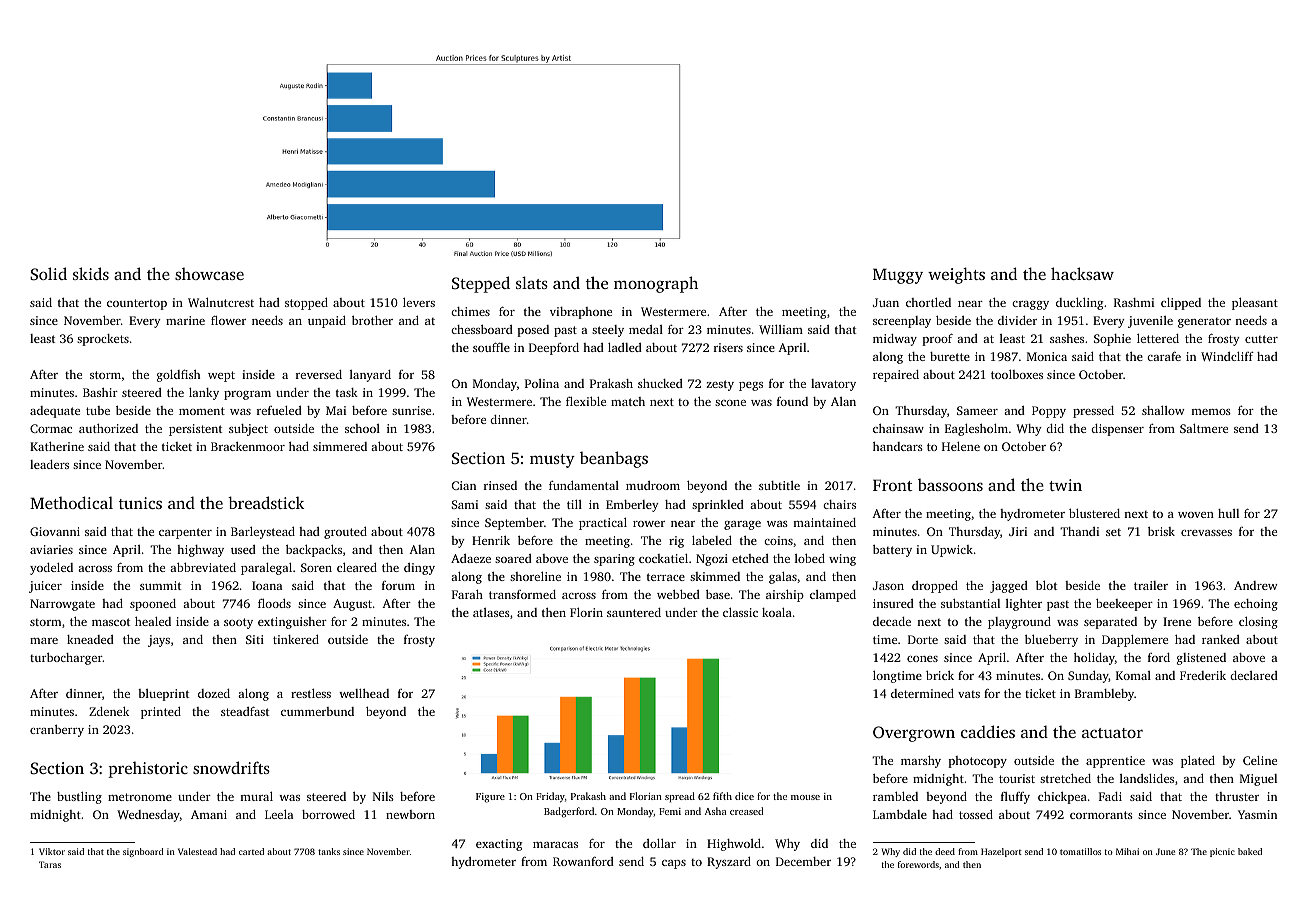 Image resolution: width=1308 pixels, height=924 pixels. I want to click on determined, so click(922, 693).
